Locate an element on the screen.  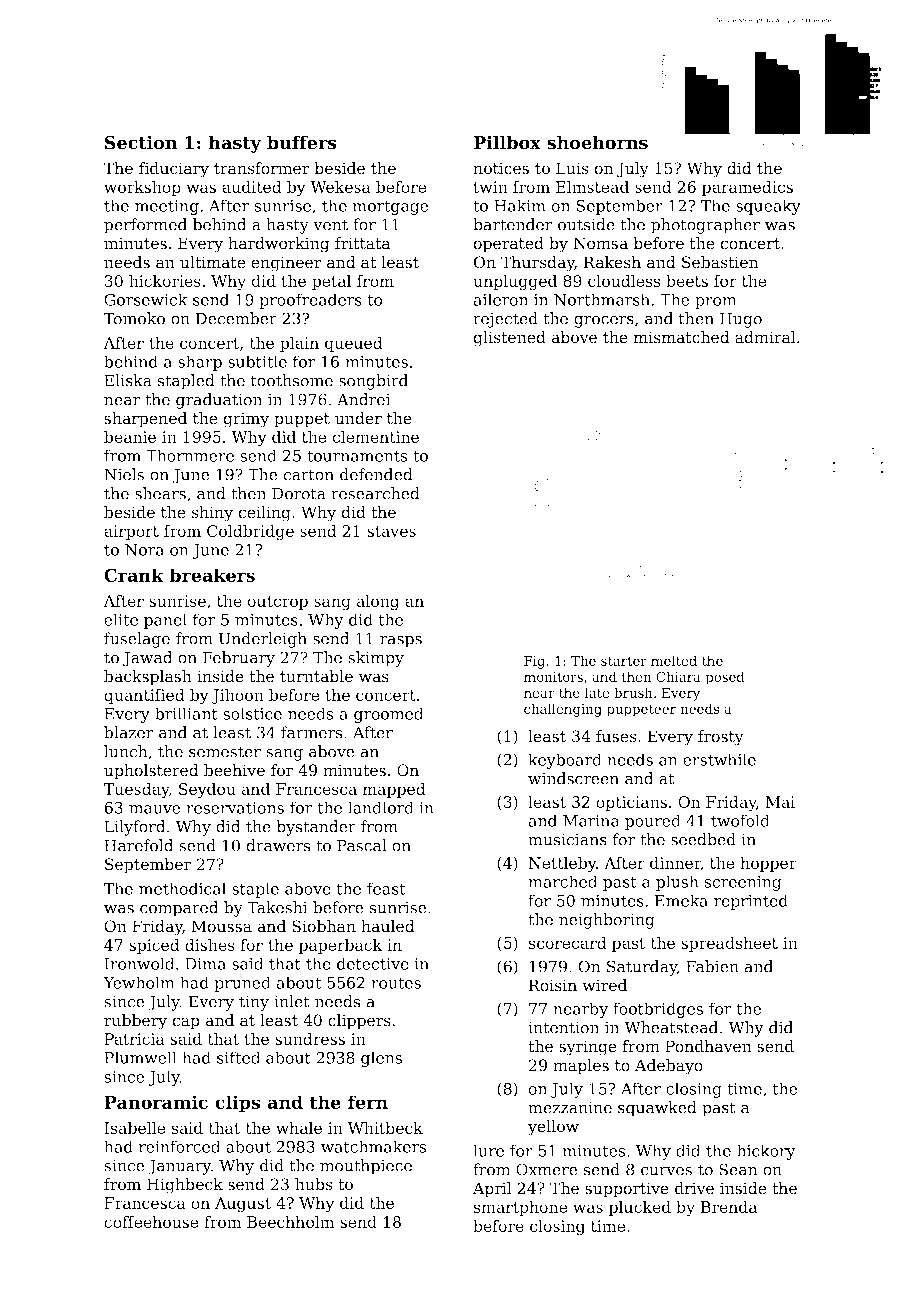
outside is located at coordinates (586, 224).
